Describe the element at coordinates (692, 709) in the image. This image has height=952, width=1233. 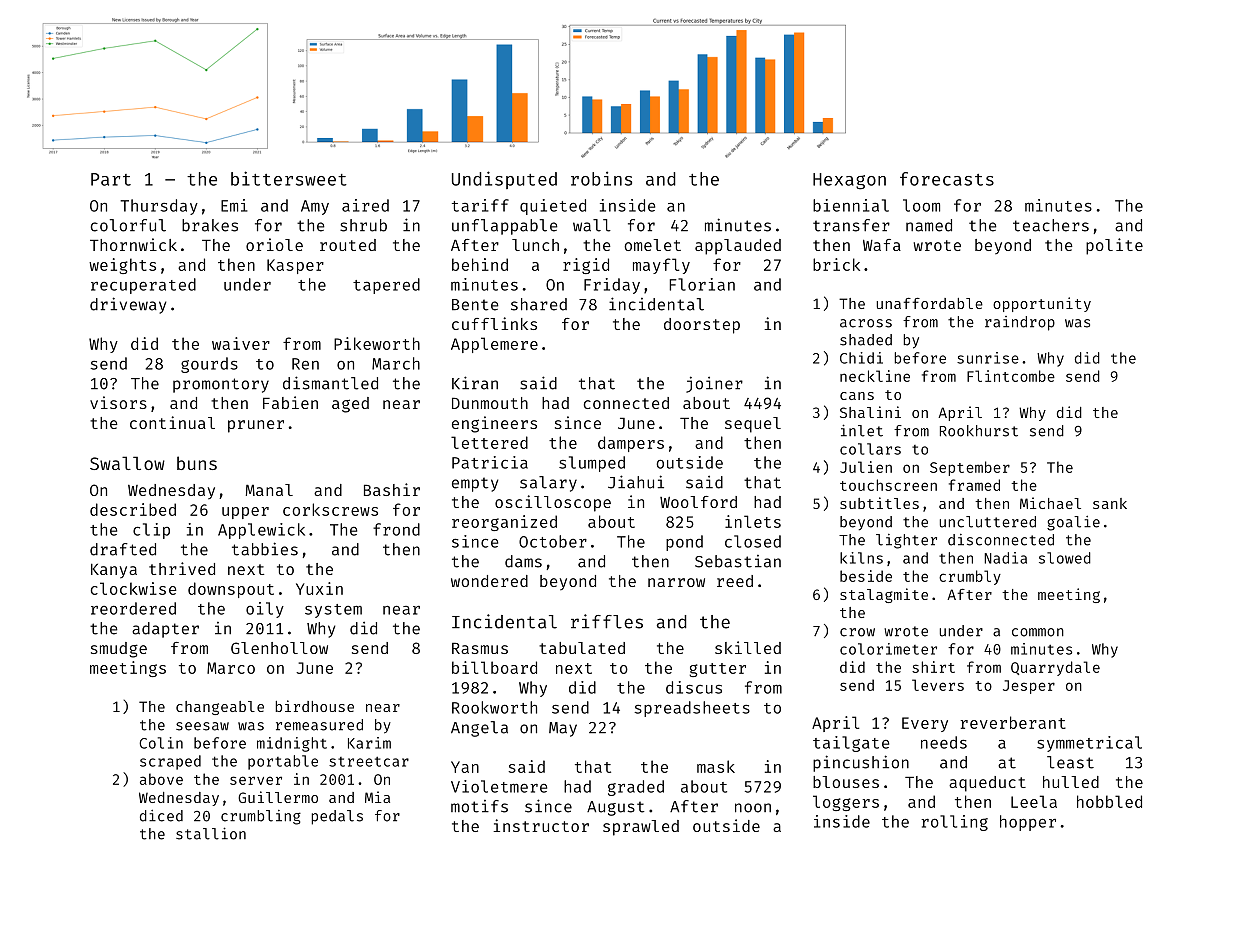
I see `spreadsheets` at that location.
